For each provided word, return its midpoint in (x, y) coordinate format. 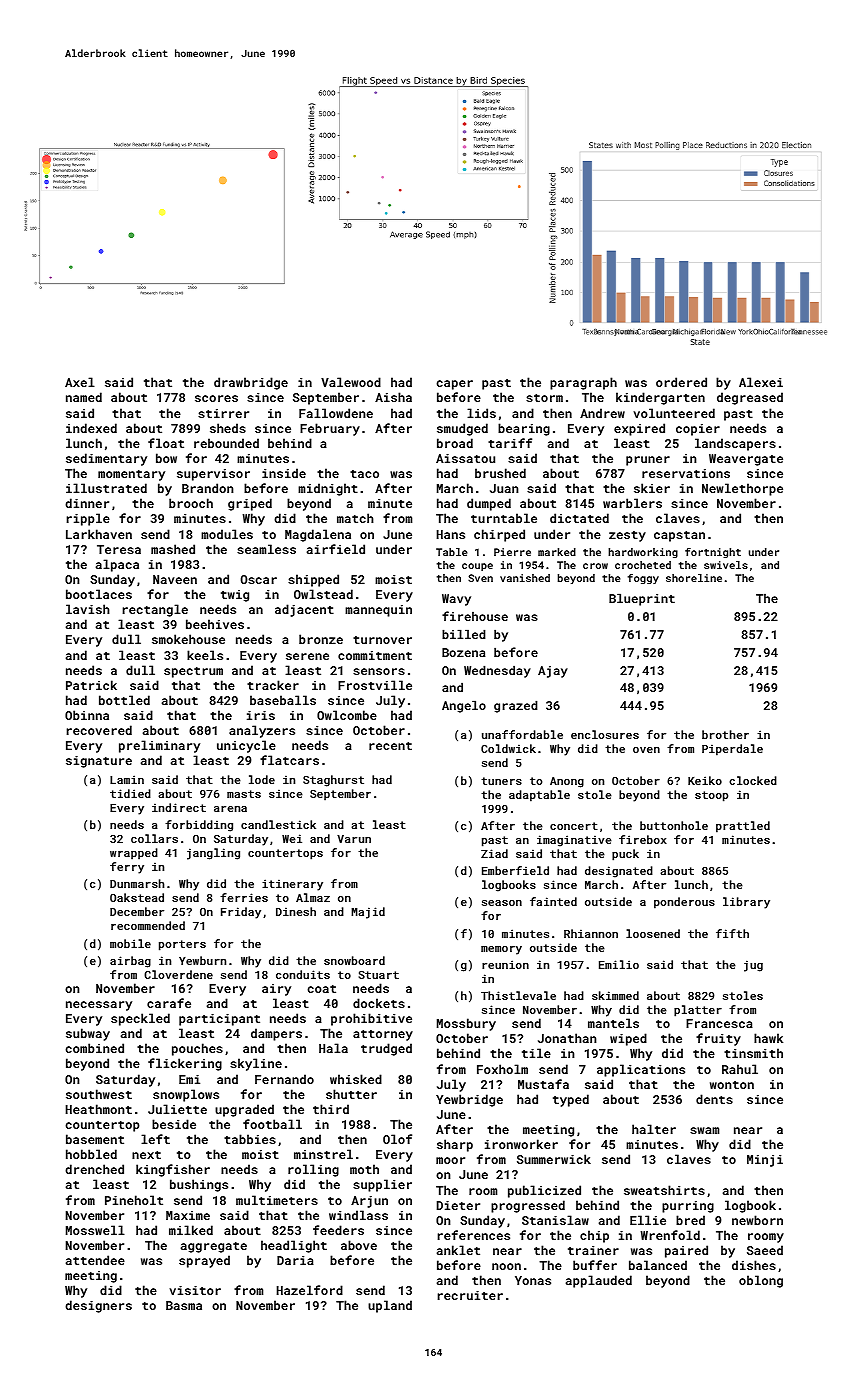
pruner (648, 461)
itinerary (292, 885)
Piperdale (732, 750)
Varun (354, 839)
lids (481, 413)
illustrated (106, 488)
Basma (184, 1305)
